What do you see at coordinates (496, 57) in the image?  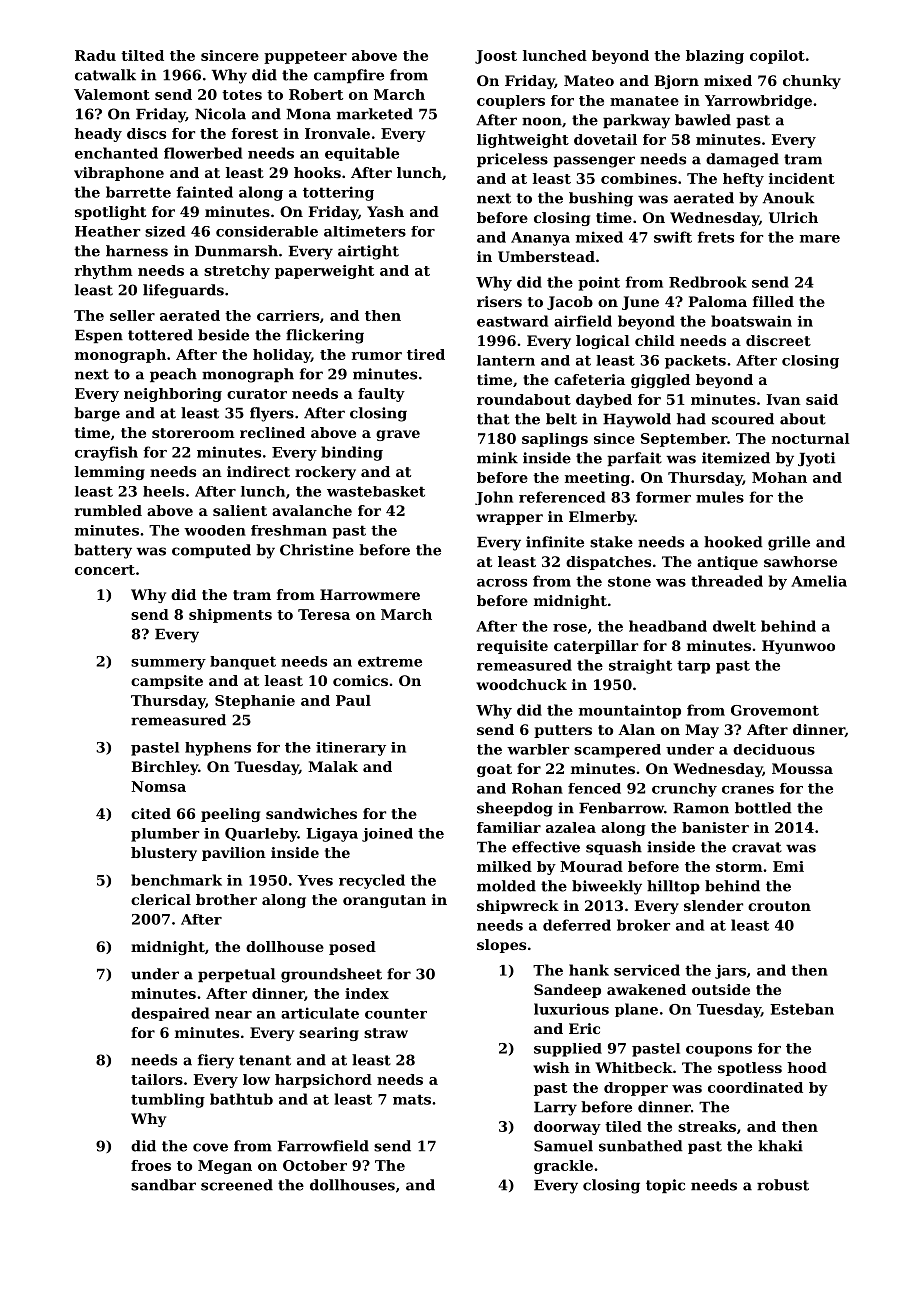 I see `Joost` at bounding box center [496, 57].
